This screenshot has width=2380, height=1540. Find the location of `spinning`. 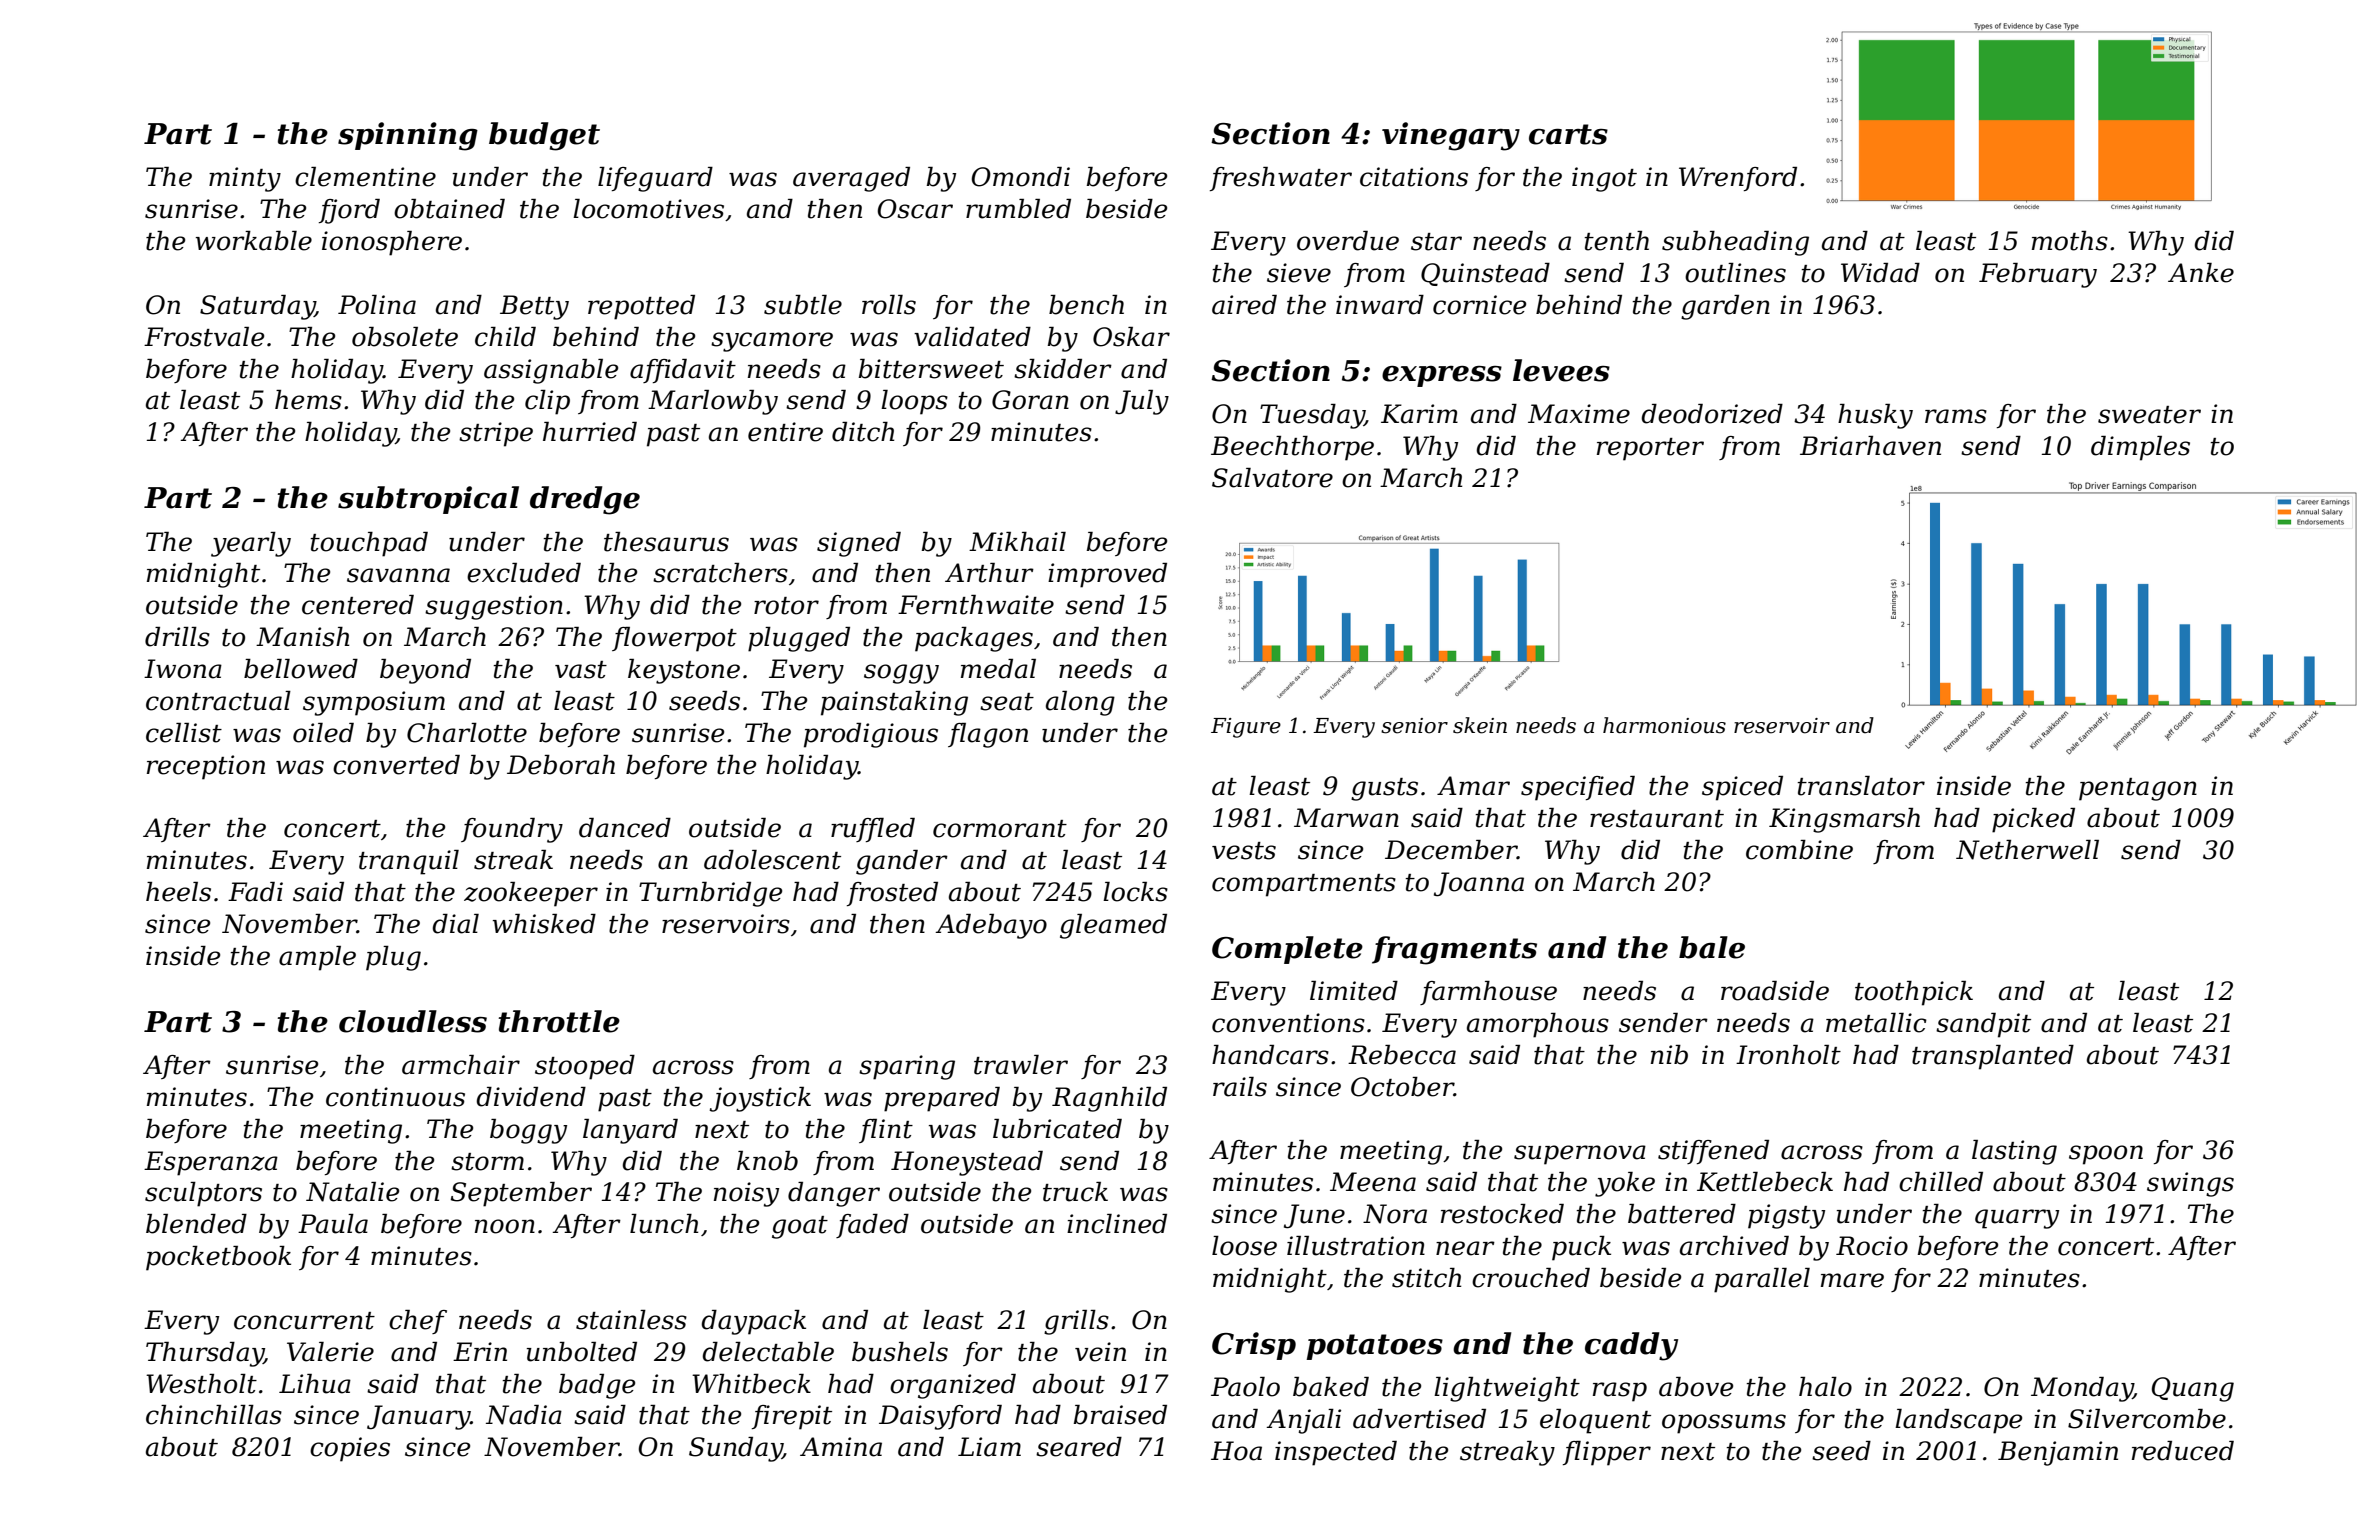

spinning is located at coordinates (408, 136).
